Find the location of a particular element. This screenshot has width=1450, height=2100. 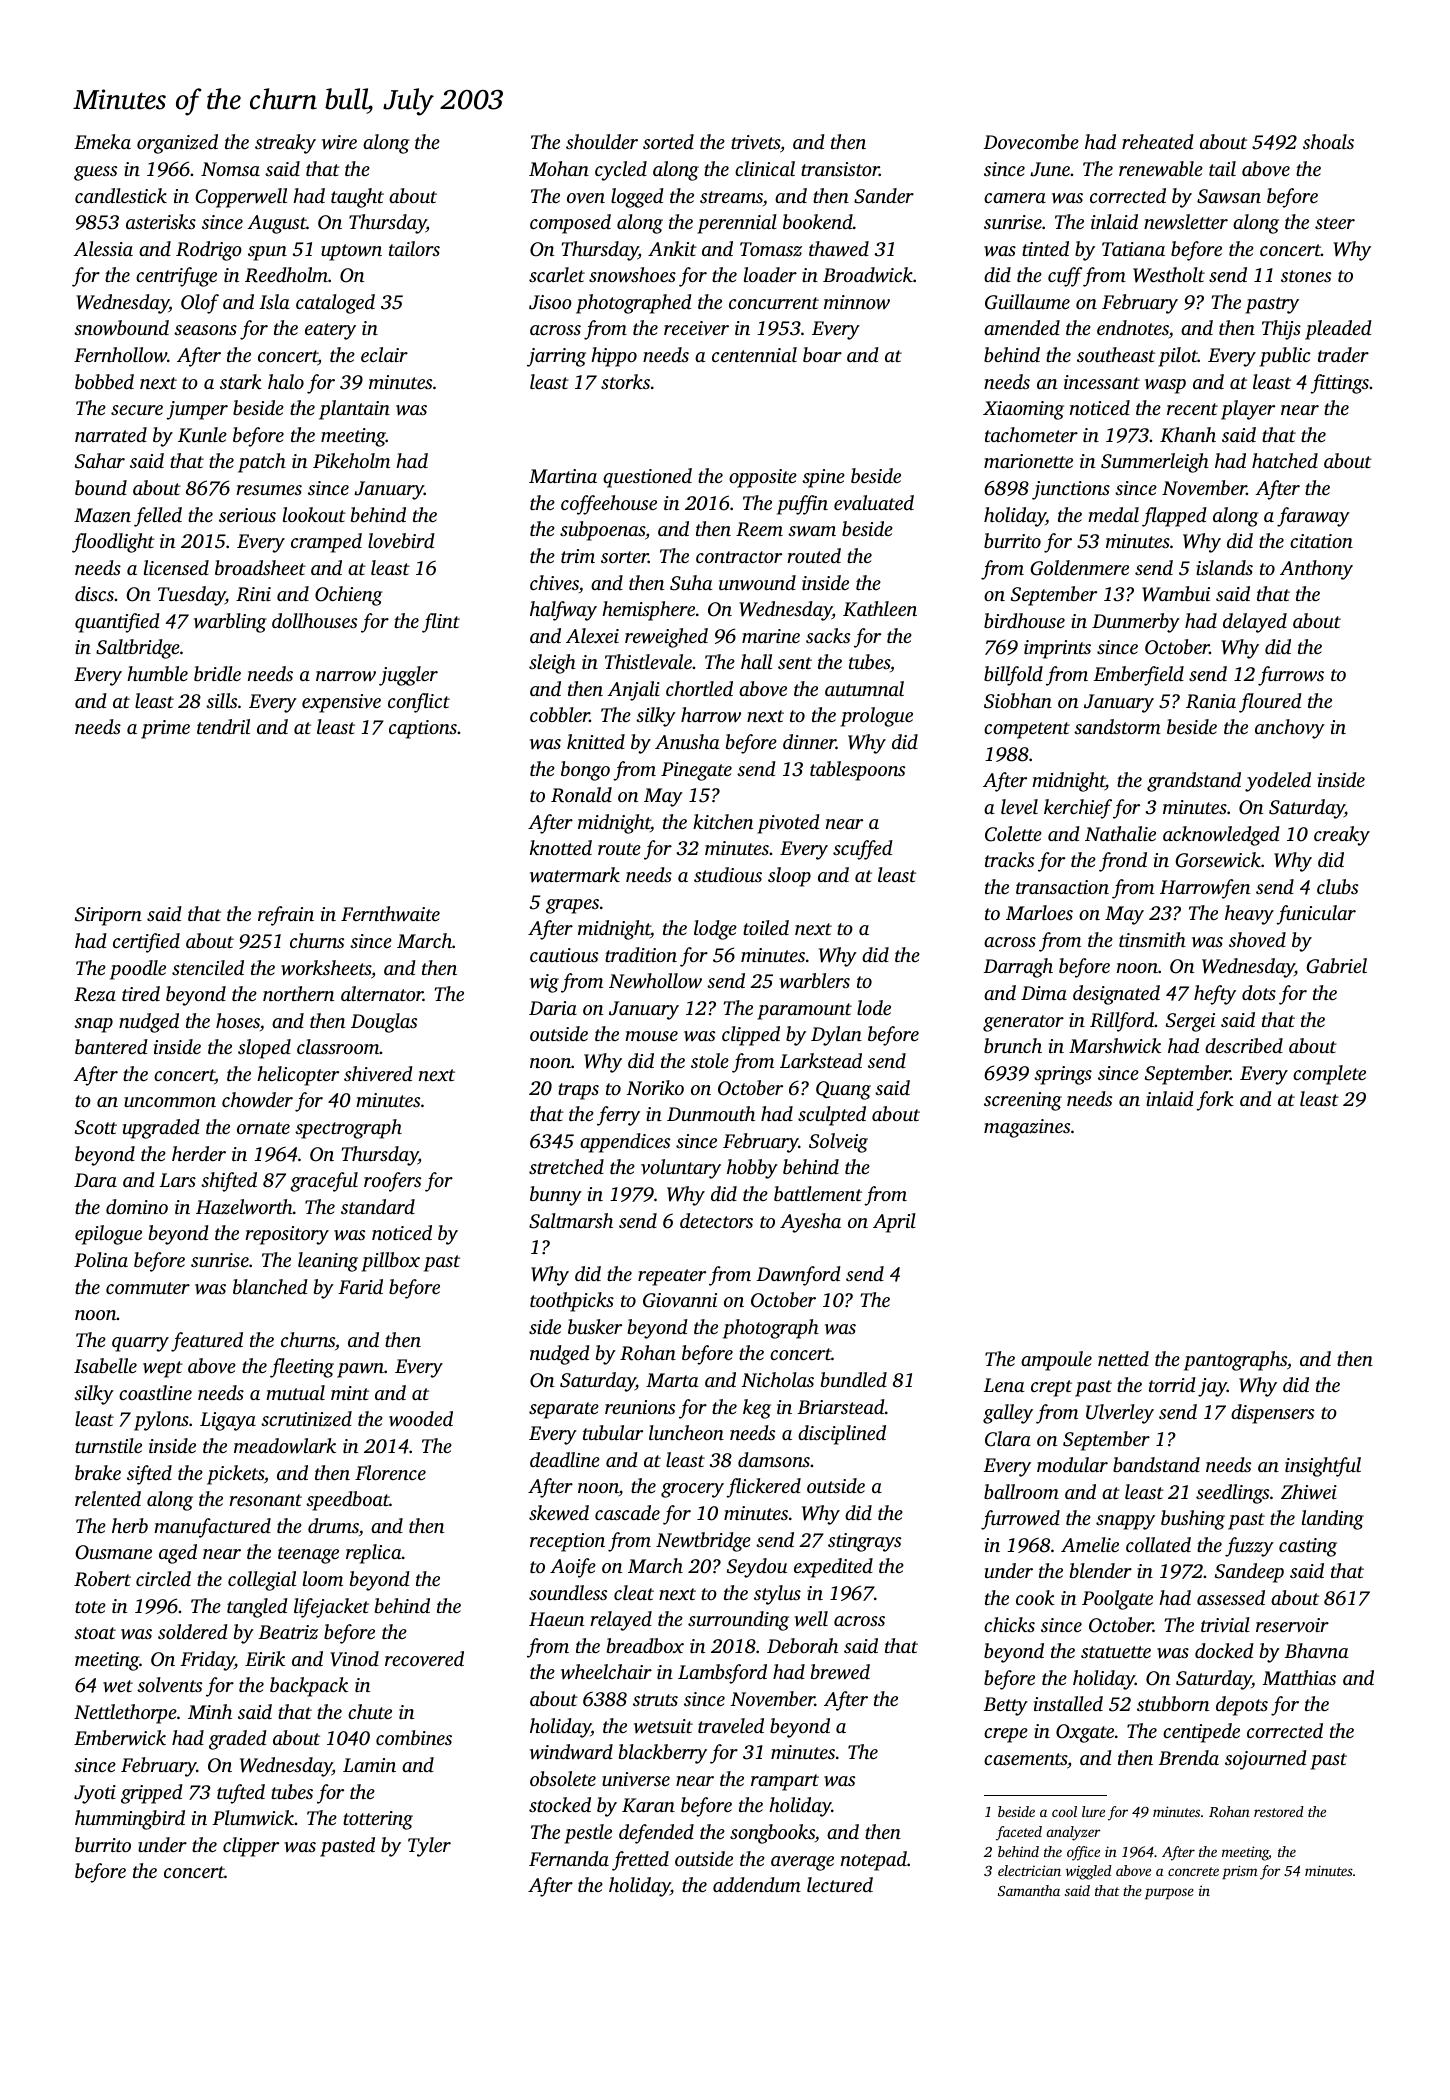

battlement is located at coordinates (818, 1193).
